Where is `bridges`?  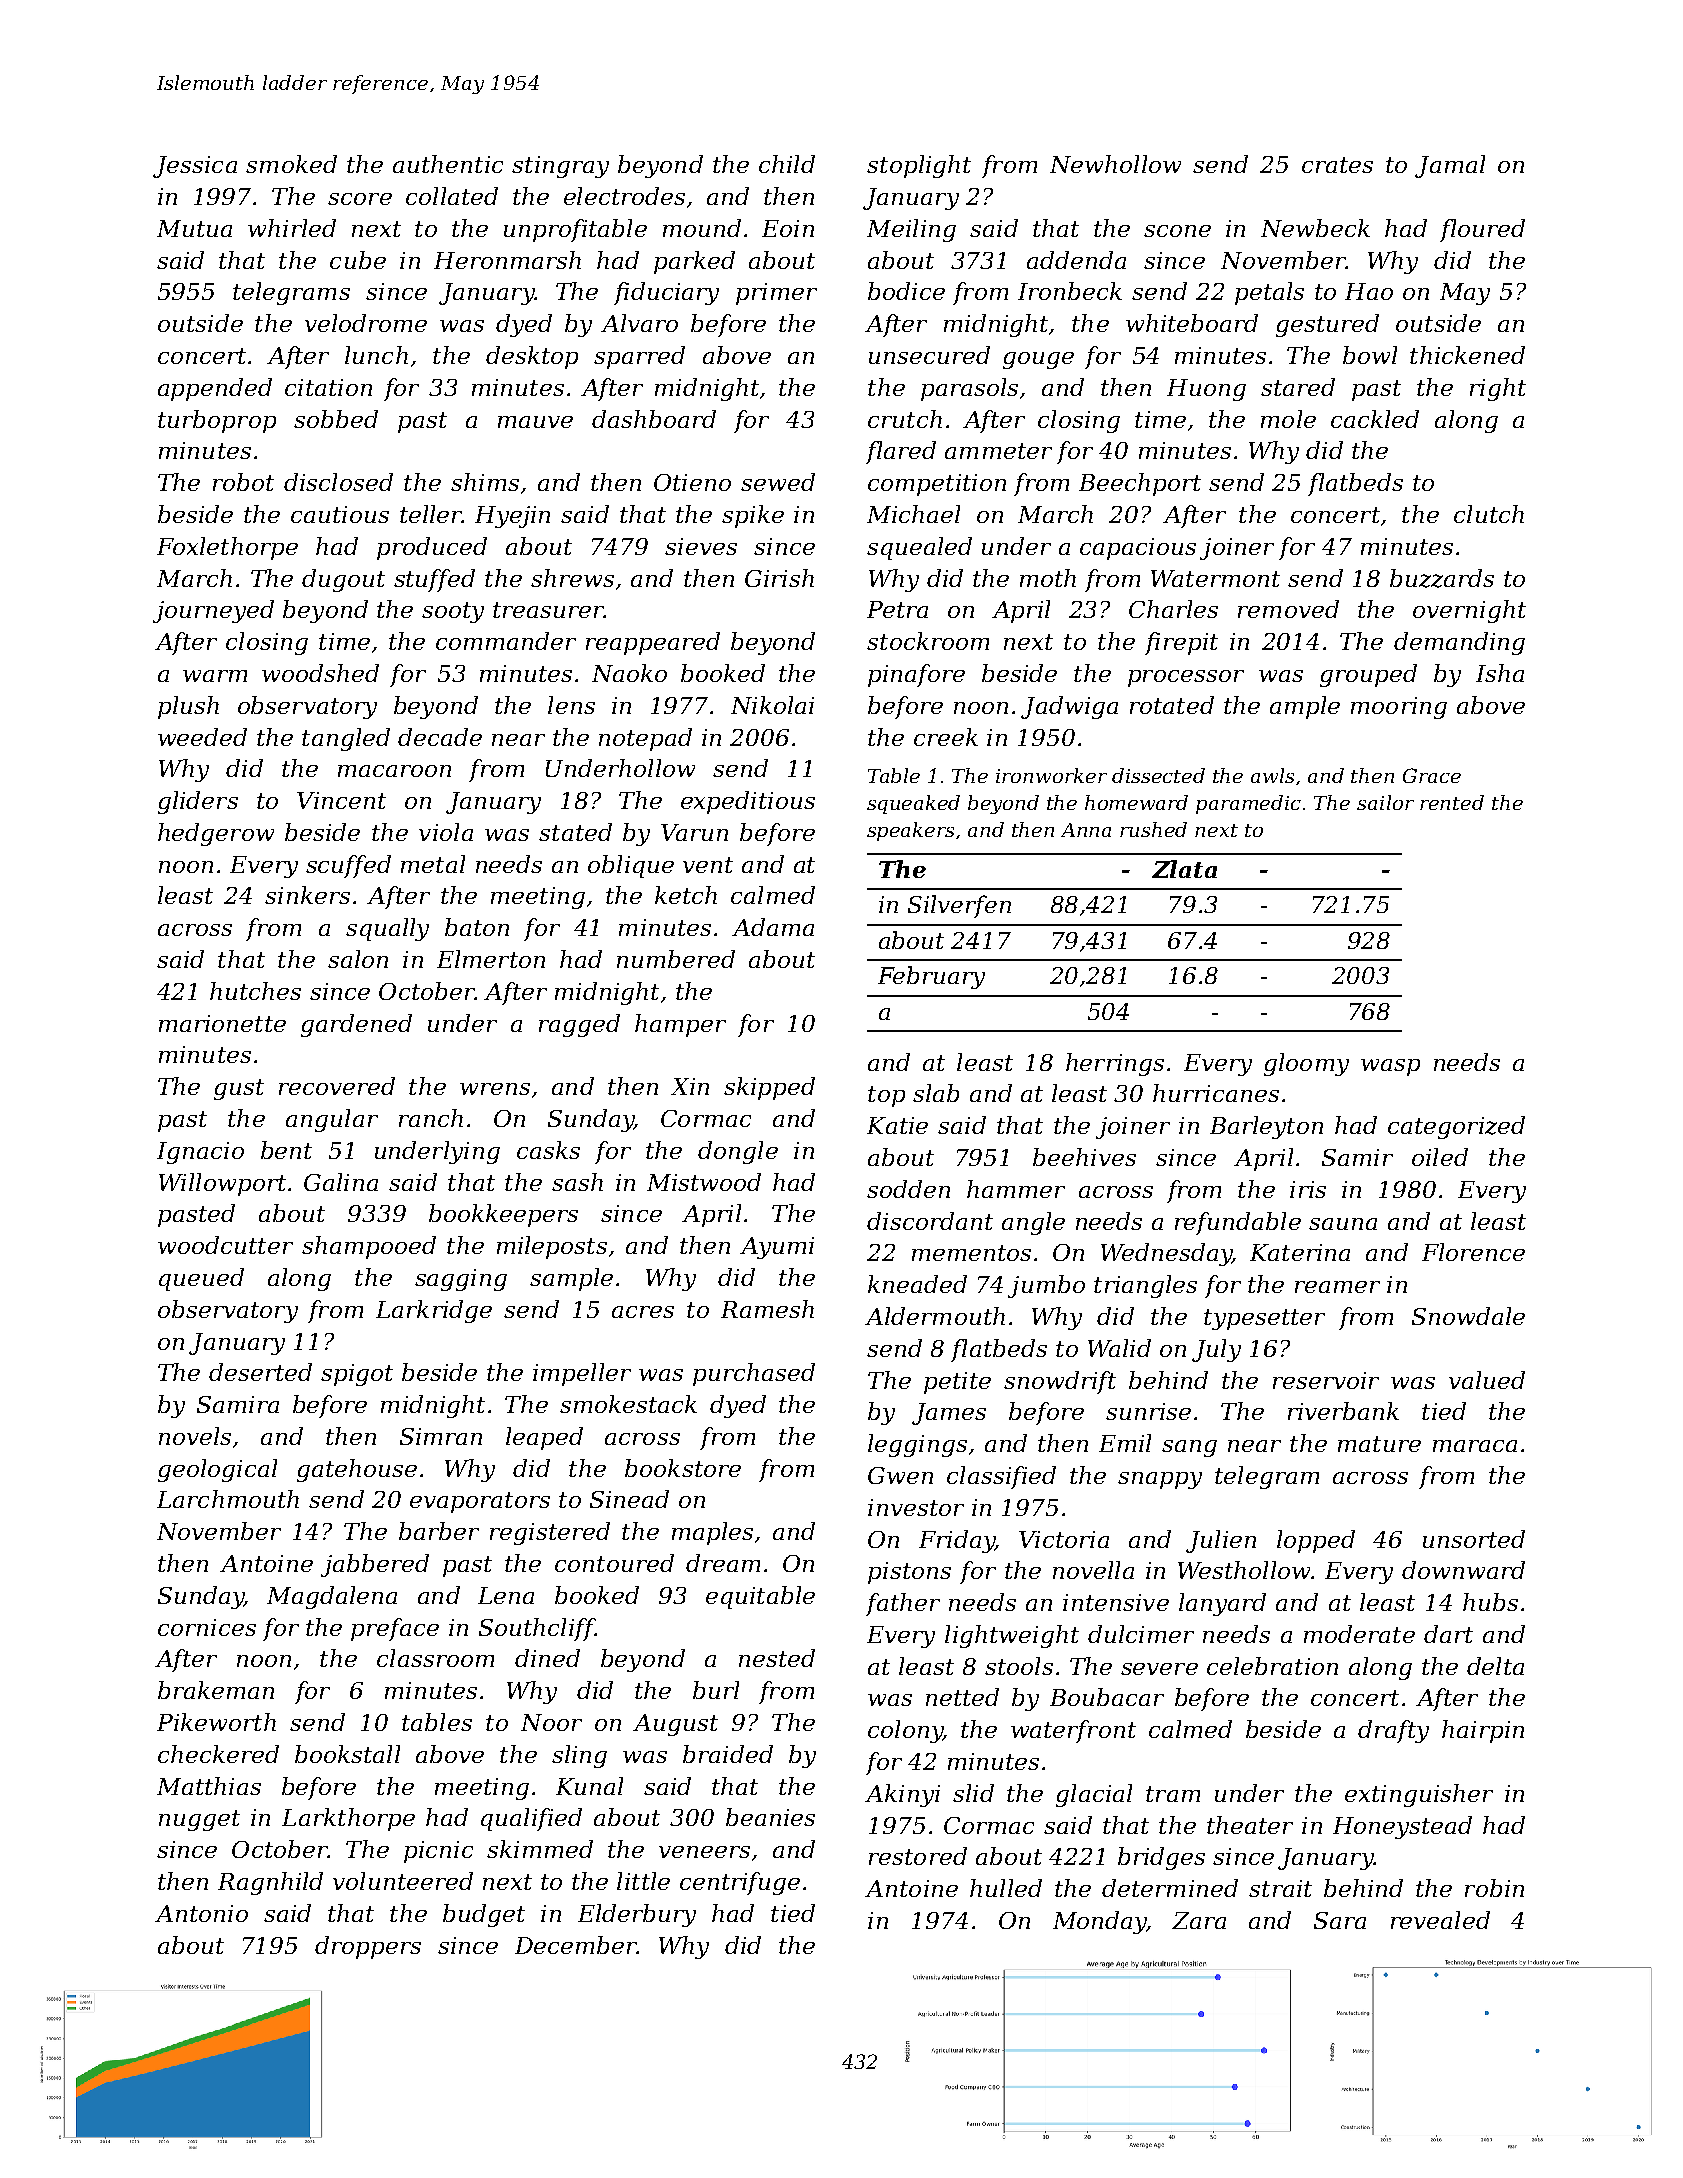
bridges is located at coordinates (1161, 1858).
